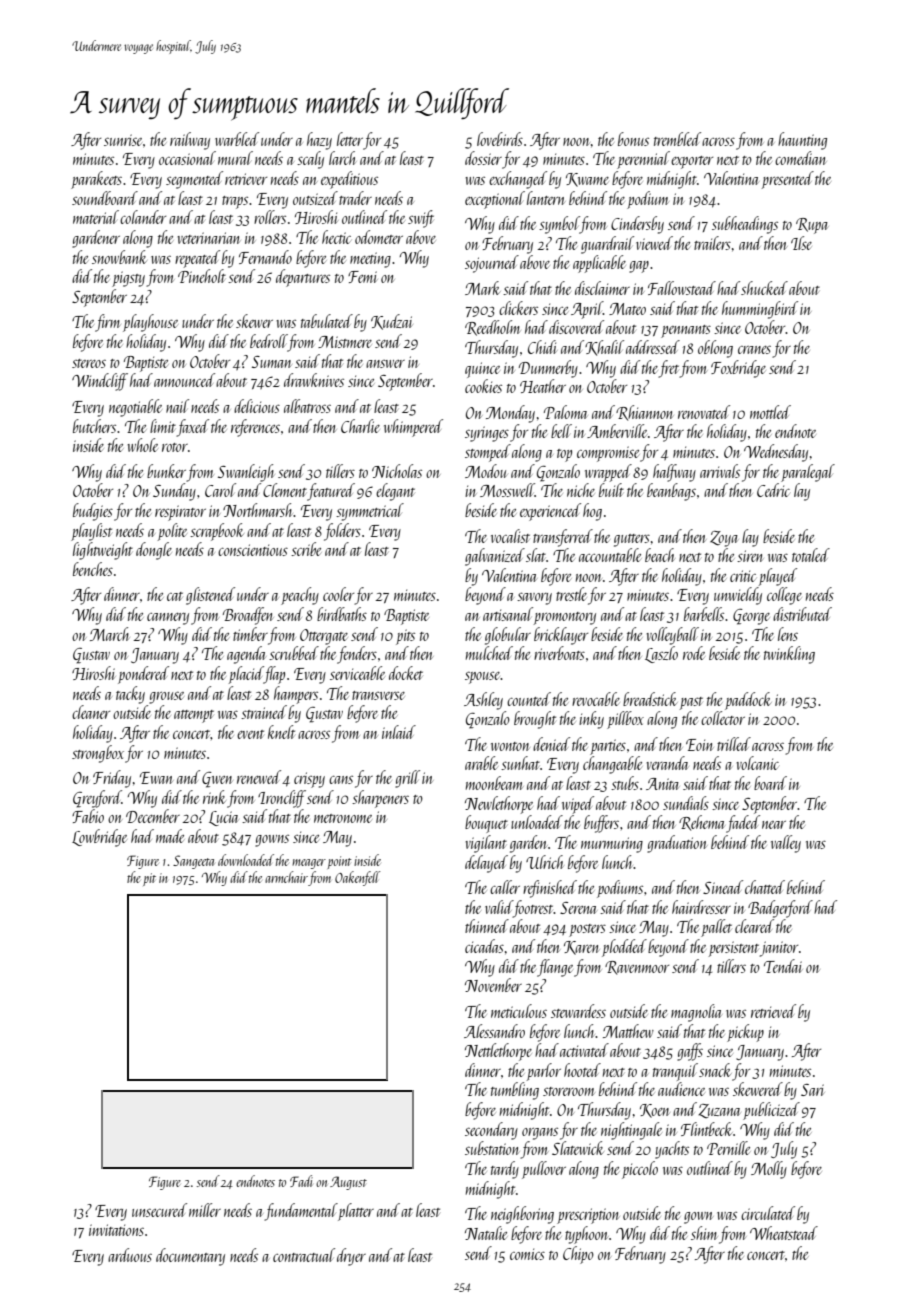  What do you see at coordinates (500, 139) in the page?
I see `lovebirds` at bounding box center [500, 139].
